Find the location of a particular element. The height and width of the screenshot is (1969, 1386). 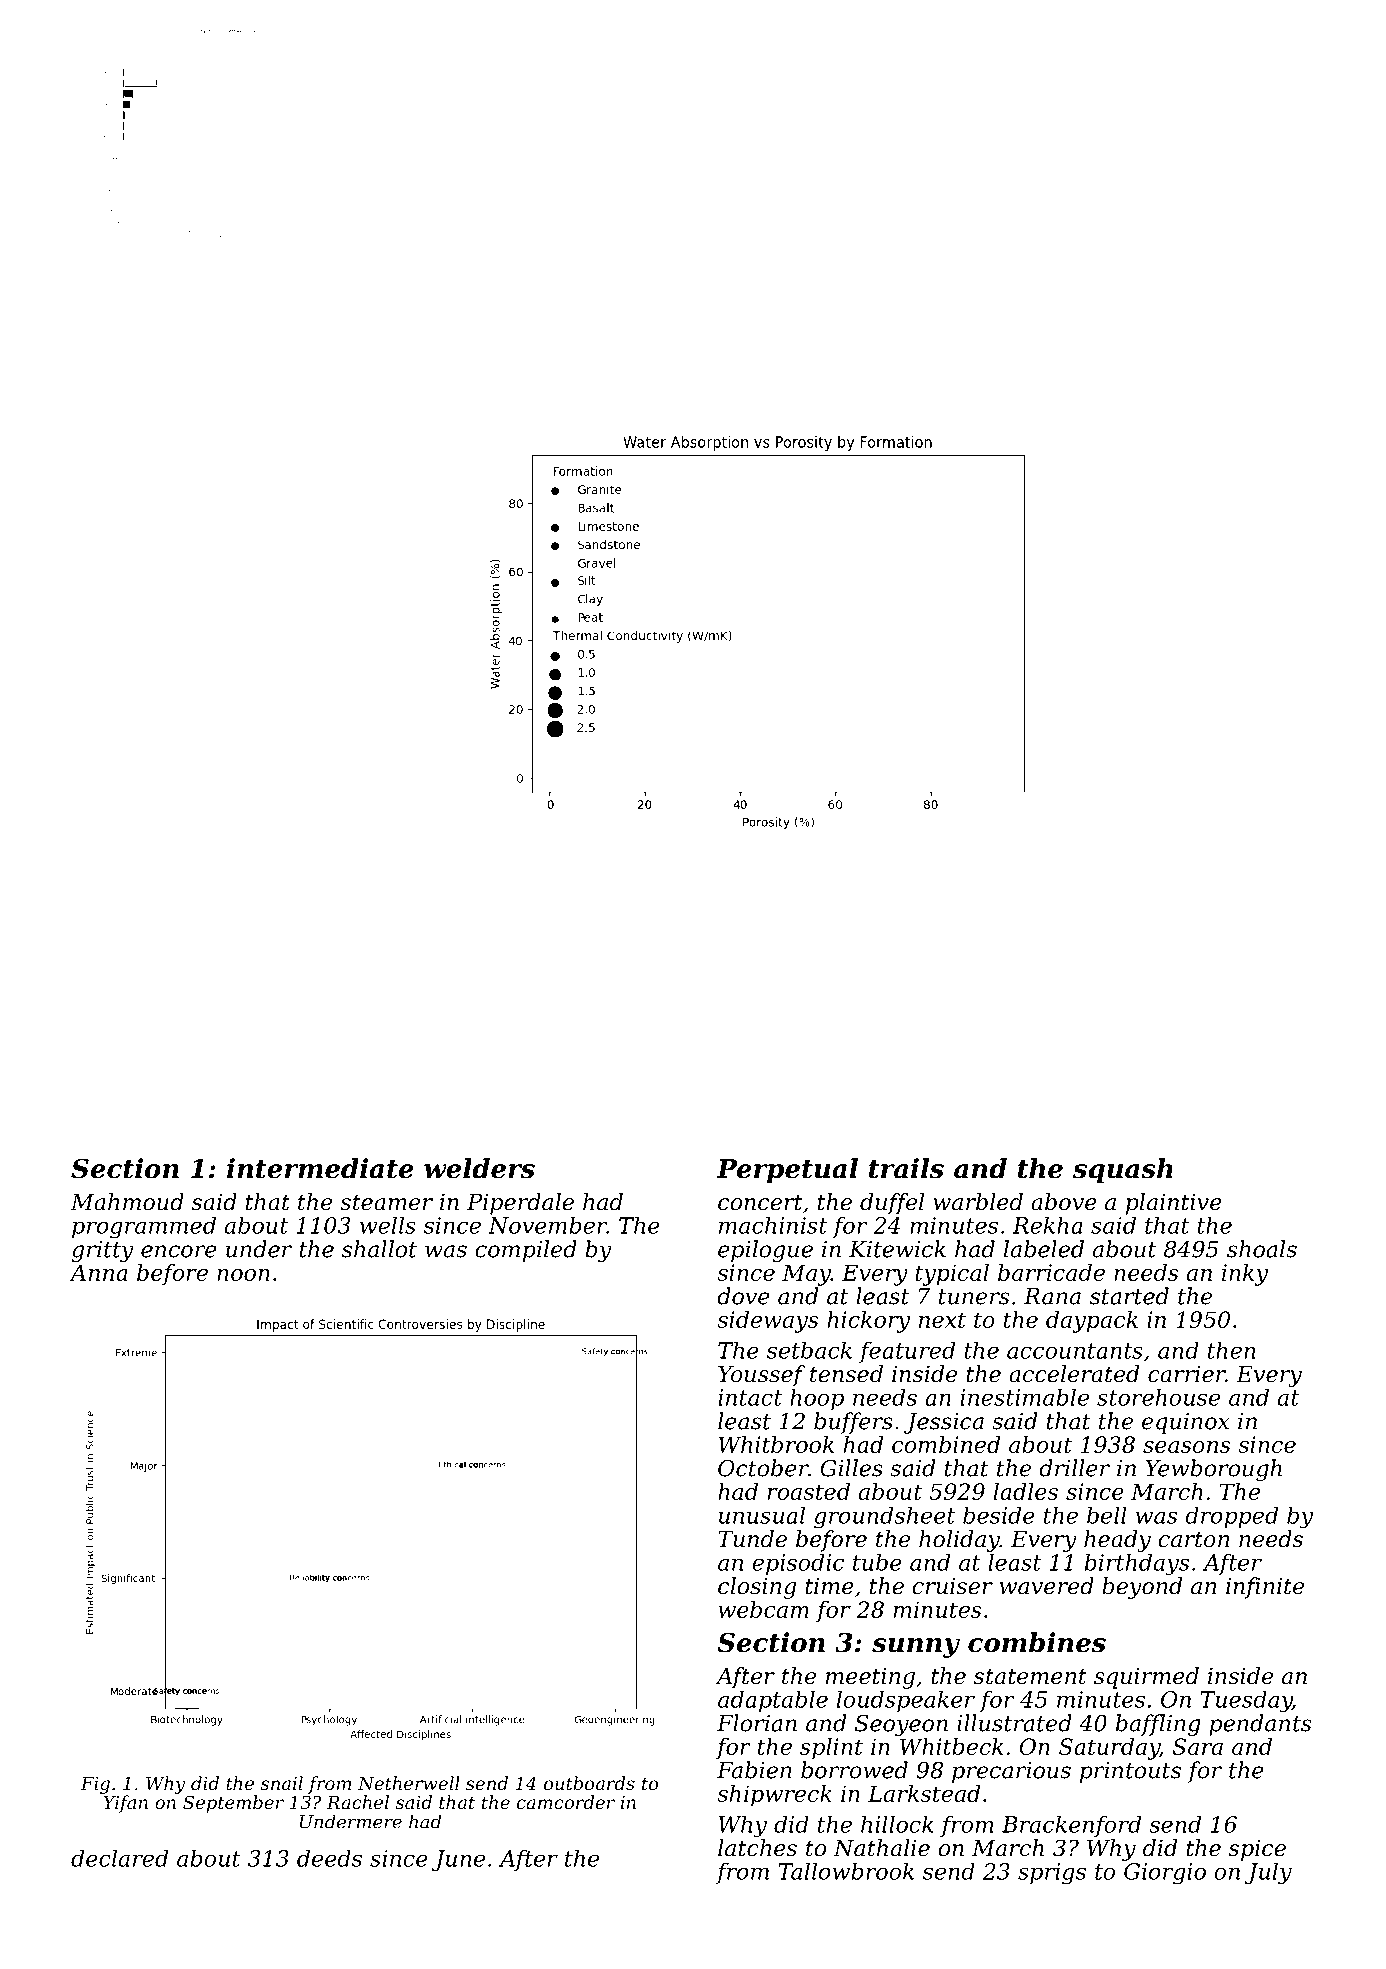

Yewborough is located at coordinates (1213, 1470).
